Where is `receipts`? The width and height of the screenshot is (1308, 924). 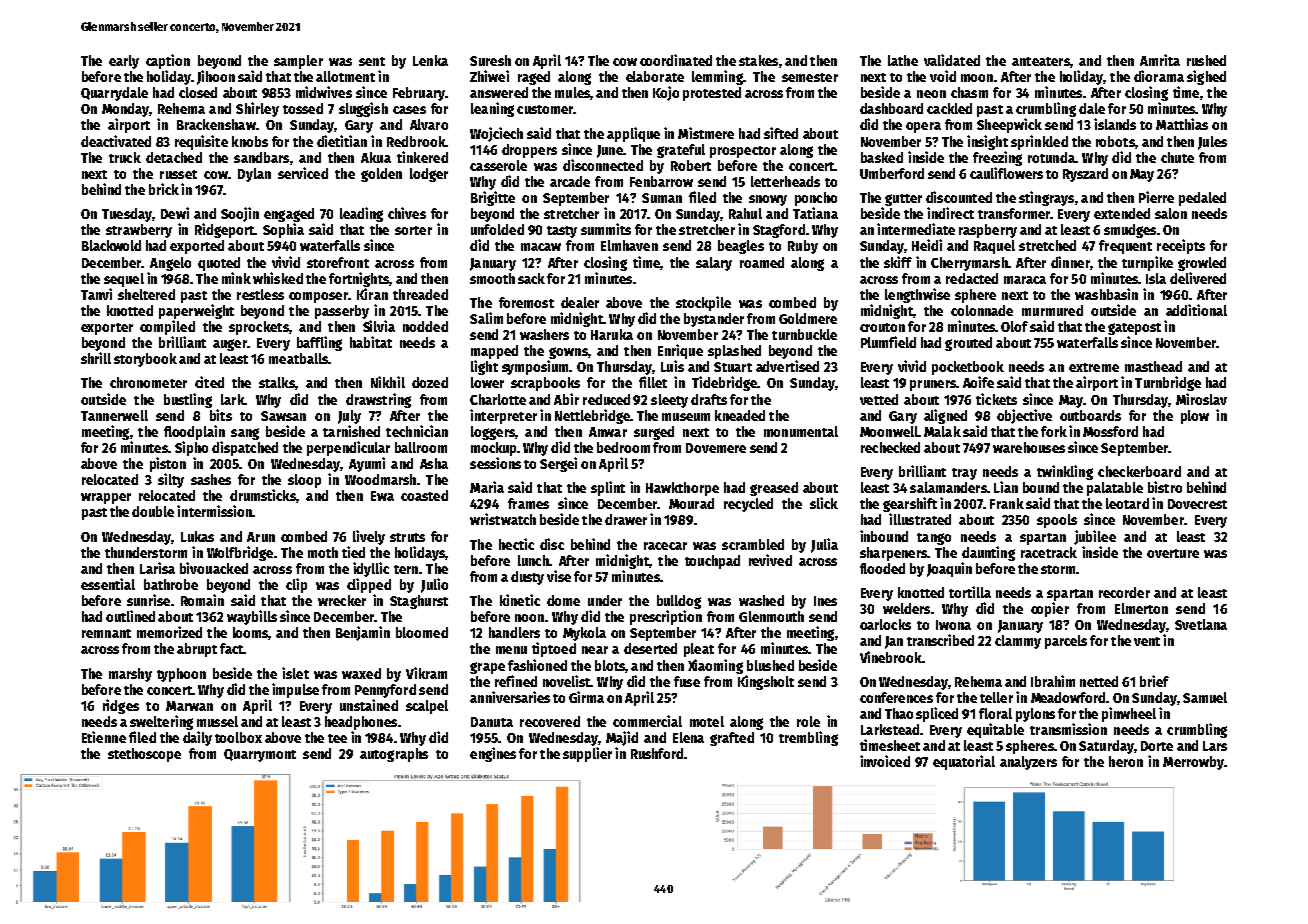
receipts is located at coordinates (1181, 246).
